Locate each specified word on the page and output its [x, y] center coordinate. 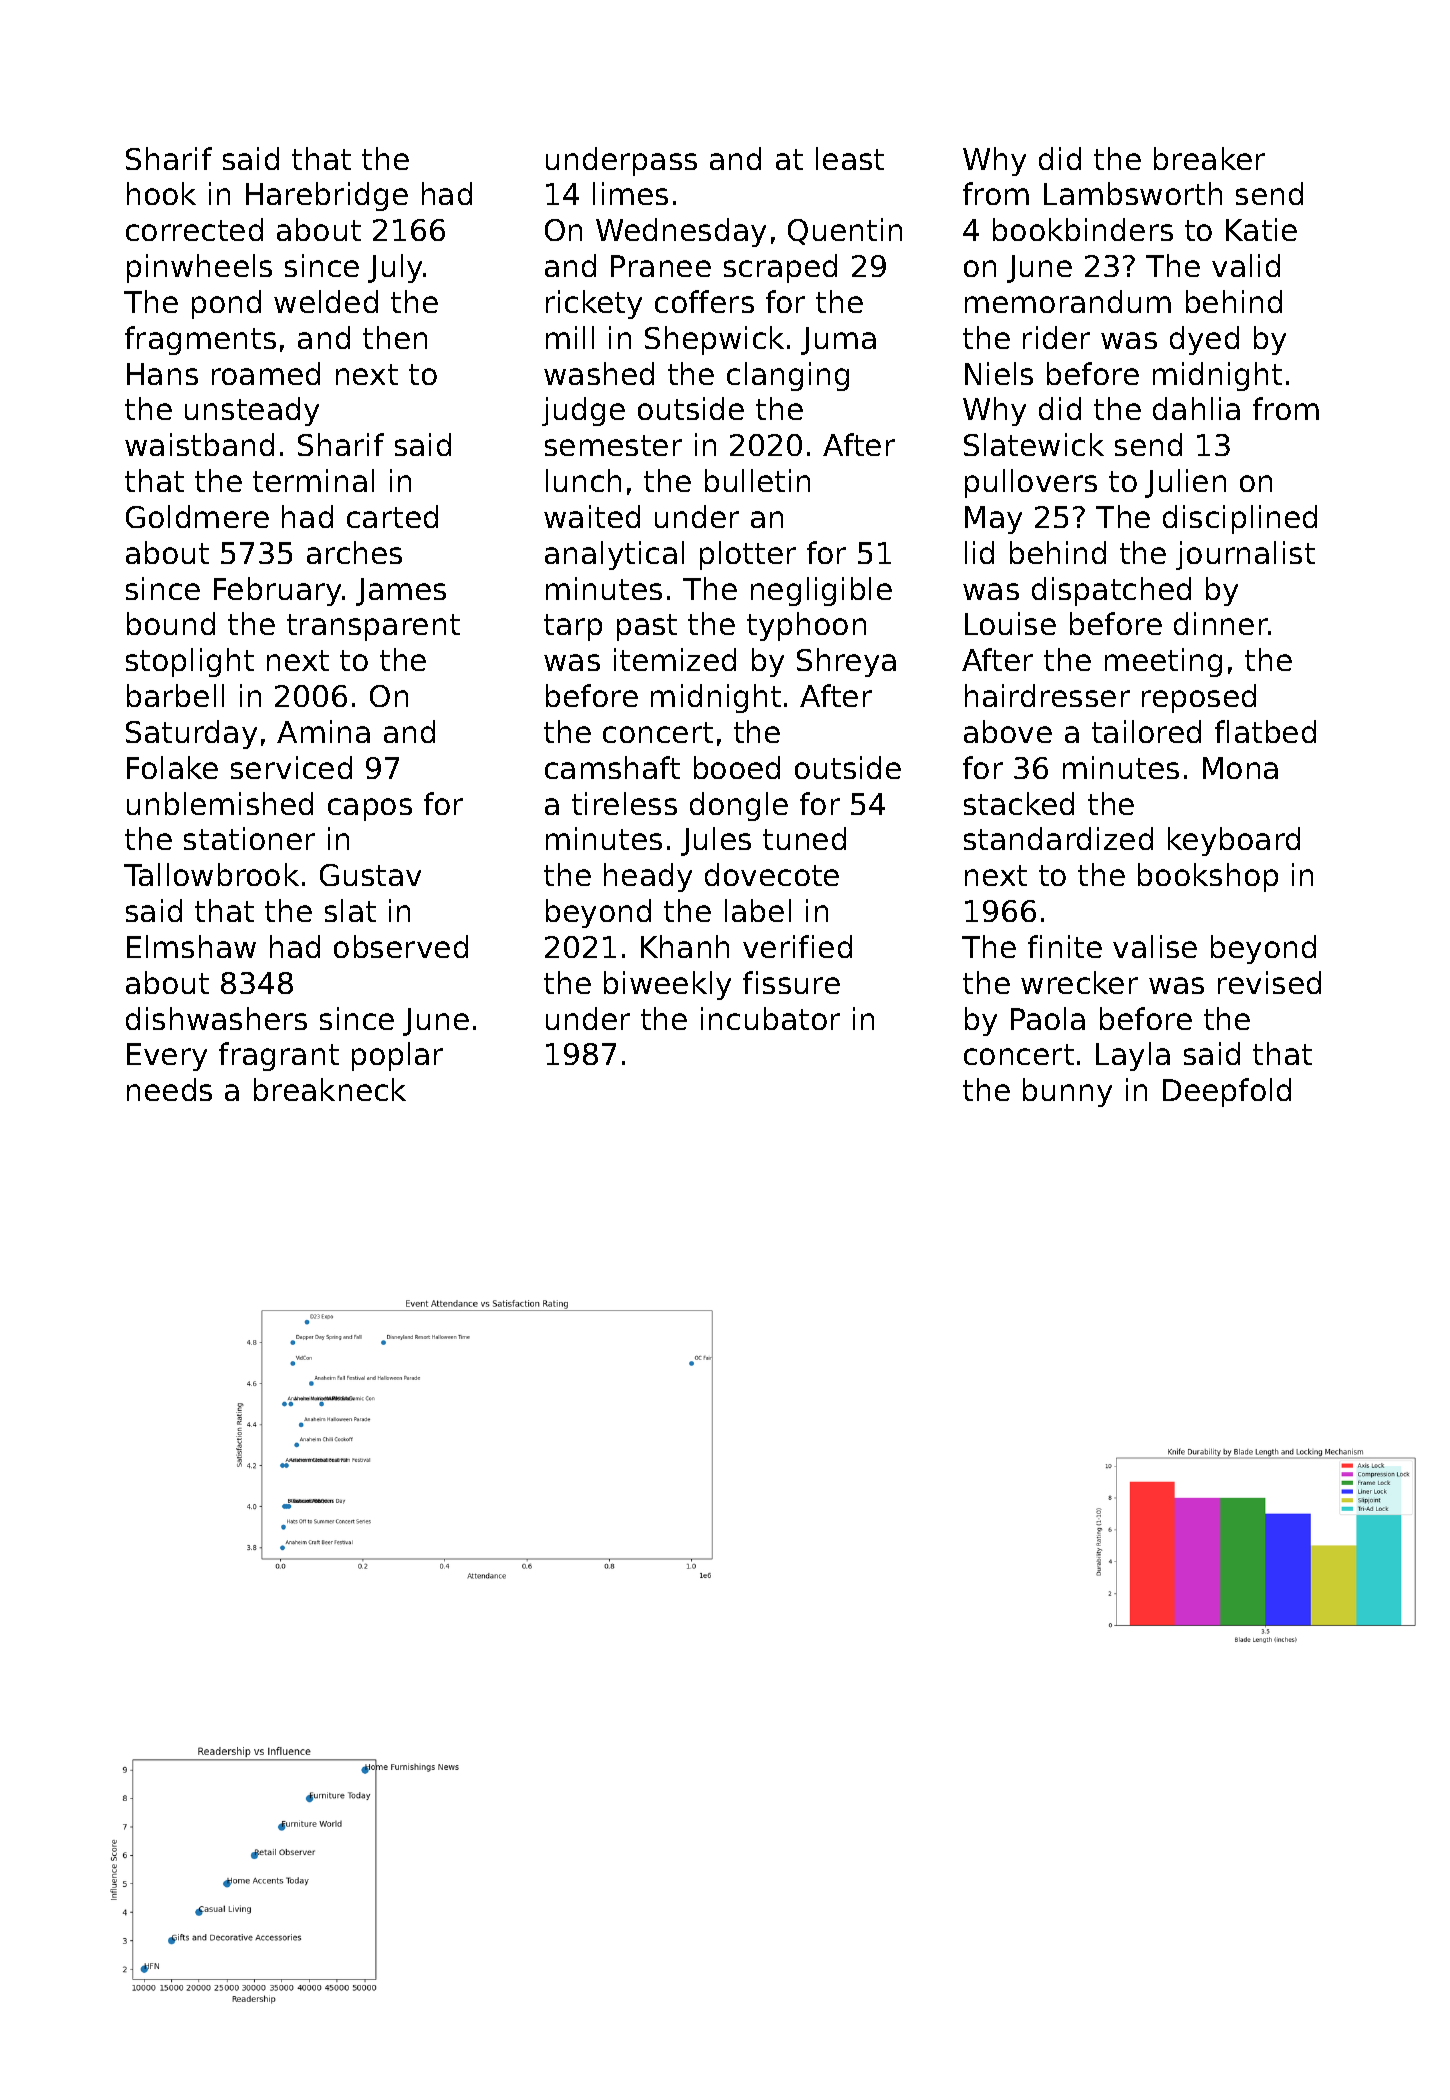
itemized [675, 659]
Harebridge [327, 196]
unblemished [220, 803]
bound [171, 623]
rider [1056, 337]
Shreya [846, 662]
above [1008, 731]
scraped [780, 268]
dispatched [1111, 591]
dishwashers [216, 1018]
